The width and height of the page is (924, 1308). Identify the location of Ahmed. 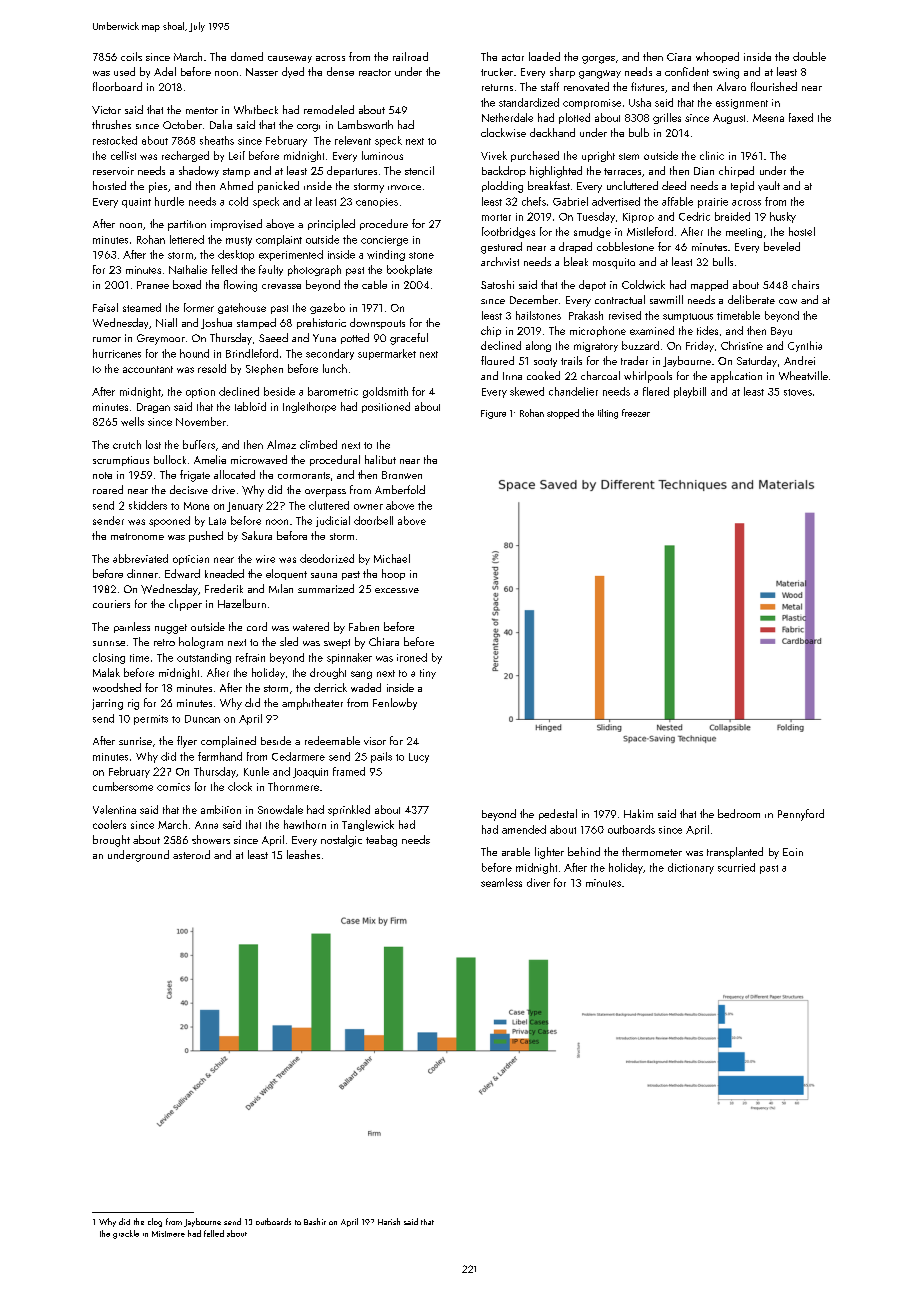
(236, 185).
